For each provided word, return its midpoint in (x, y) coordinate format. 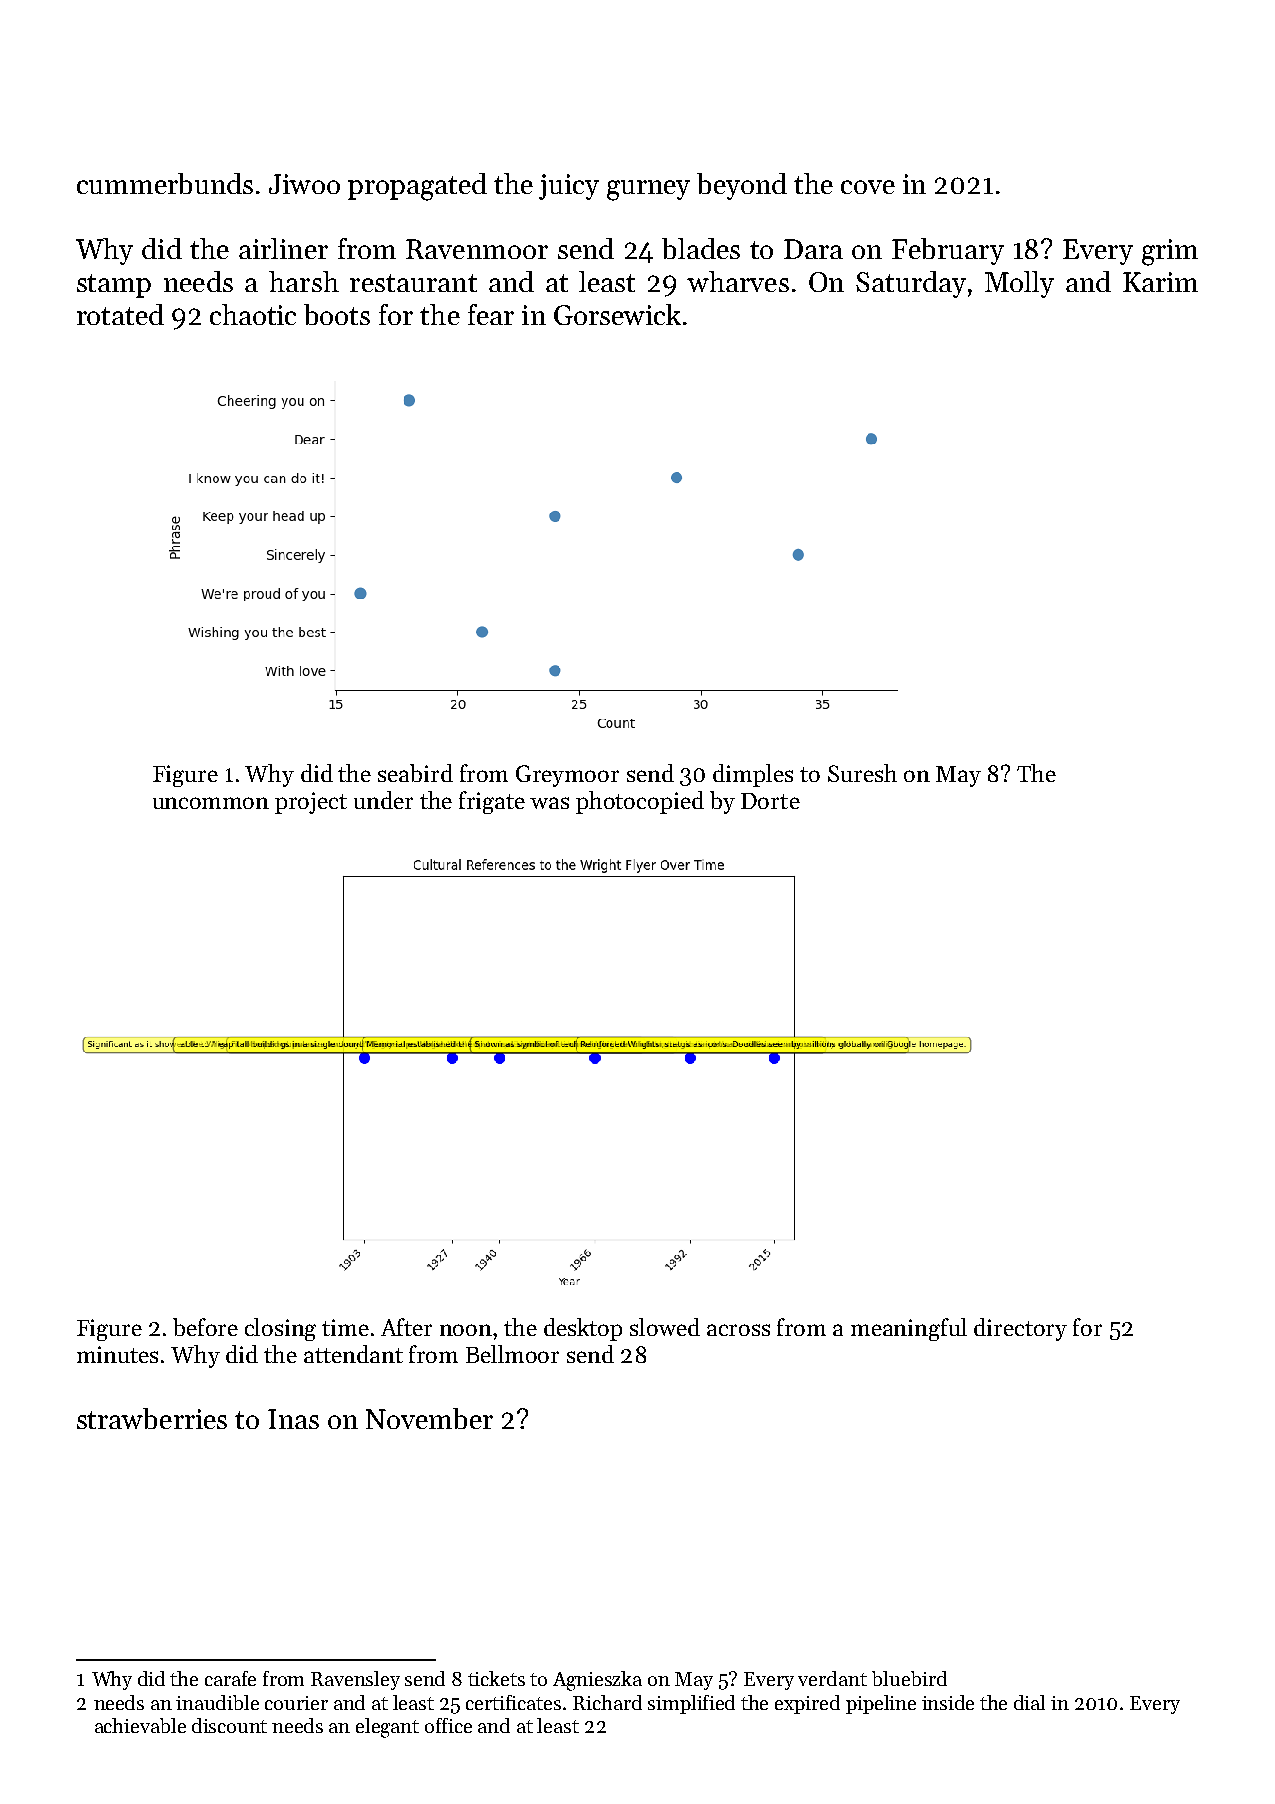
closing (280, 1329)
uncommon (211, 803)
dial (1029, 1702)
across (738, 1330)
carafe (230, 1678)
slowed (665, 1327)
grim (1170, 252)
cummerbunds (165, 183)
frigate (492, 802)
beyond (742, 186)
